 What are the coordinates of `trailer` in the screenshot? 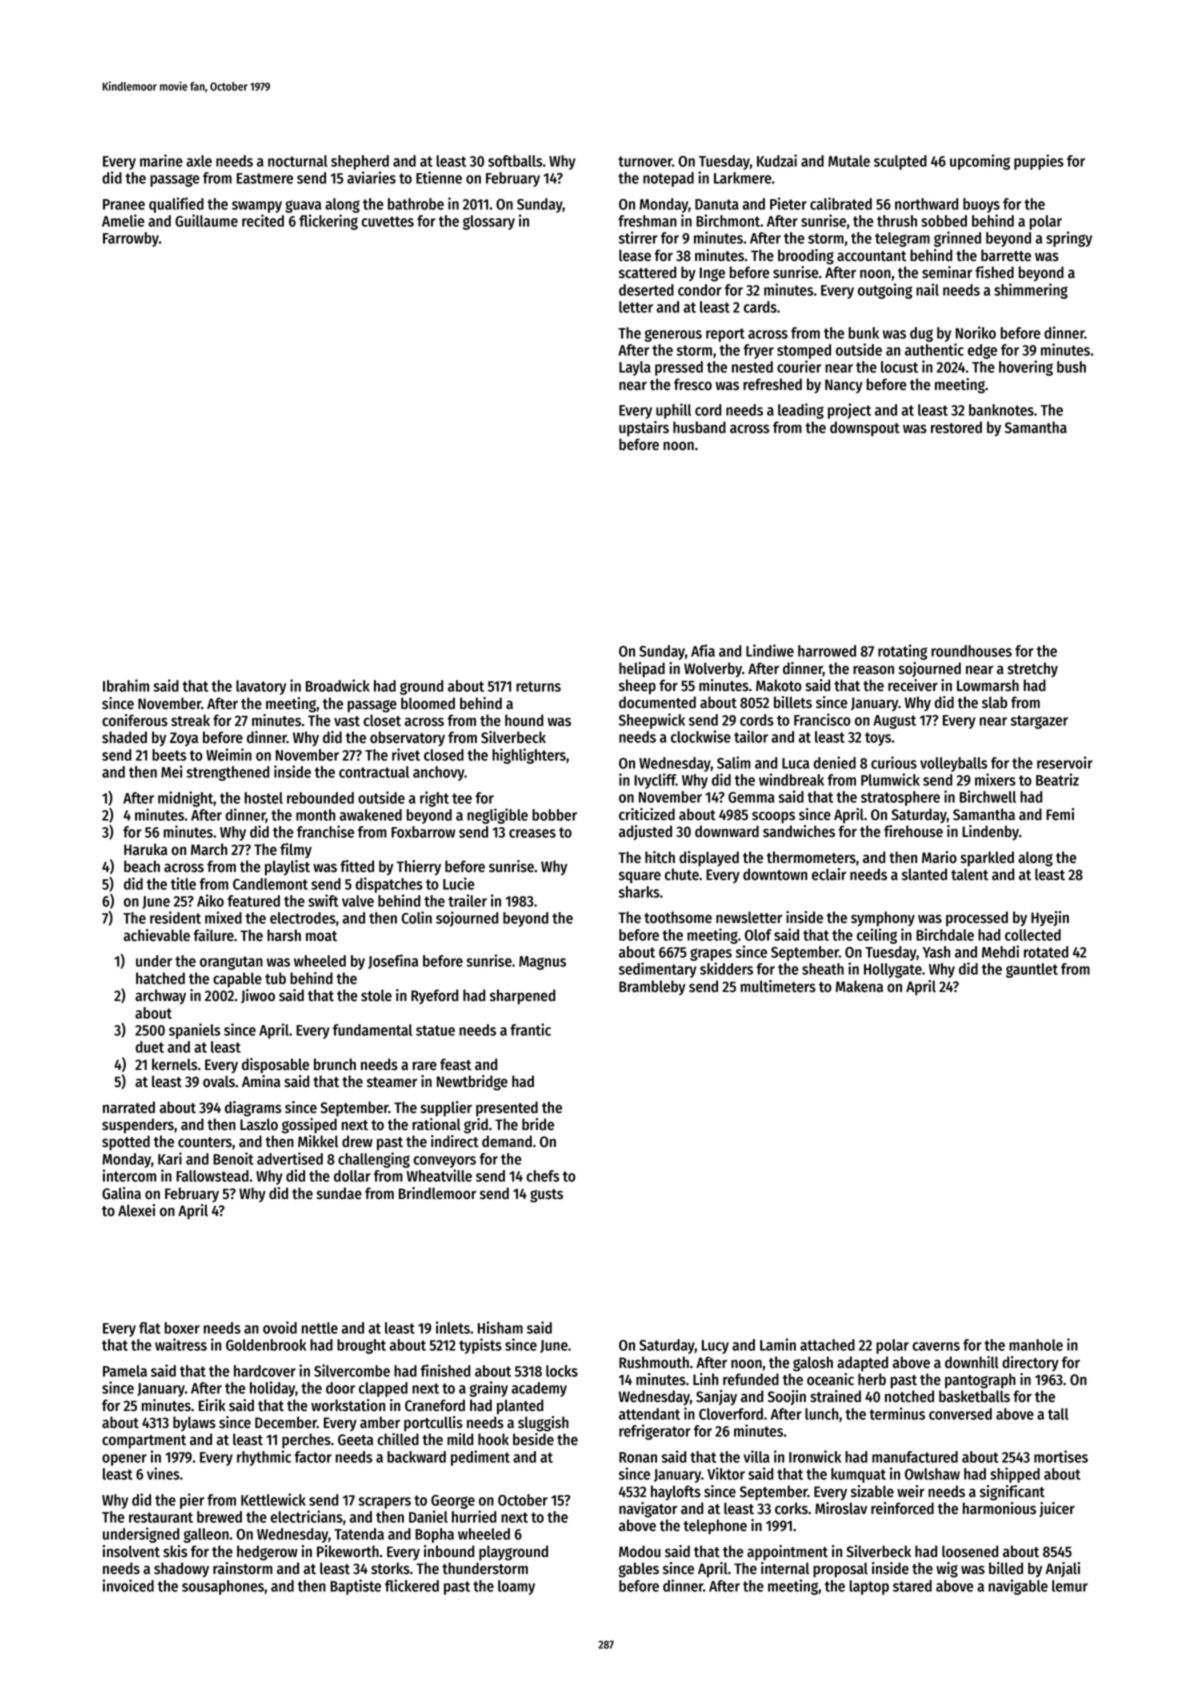 It's located at (467, 900).
